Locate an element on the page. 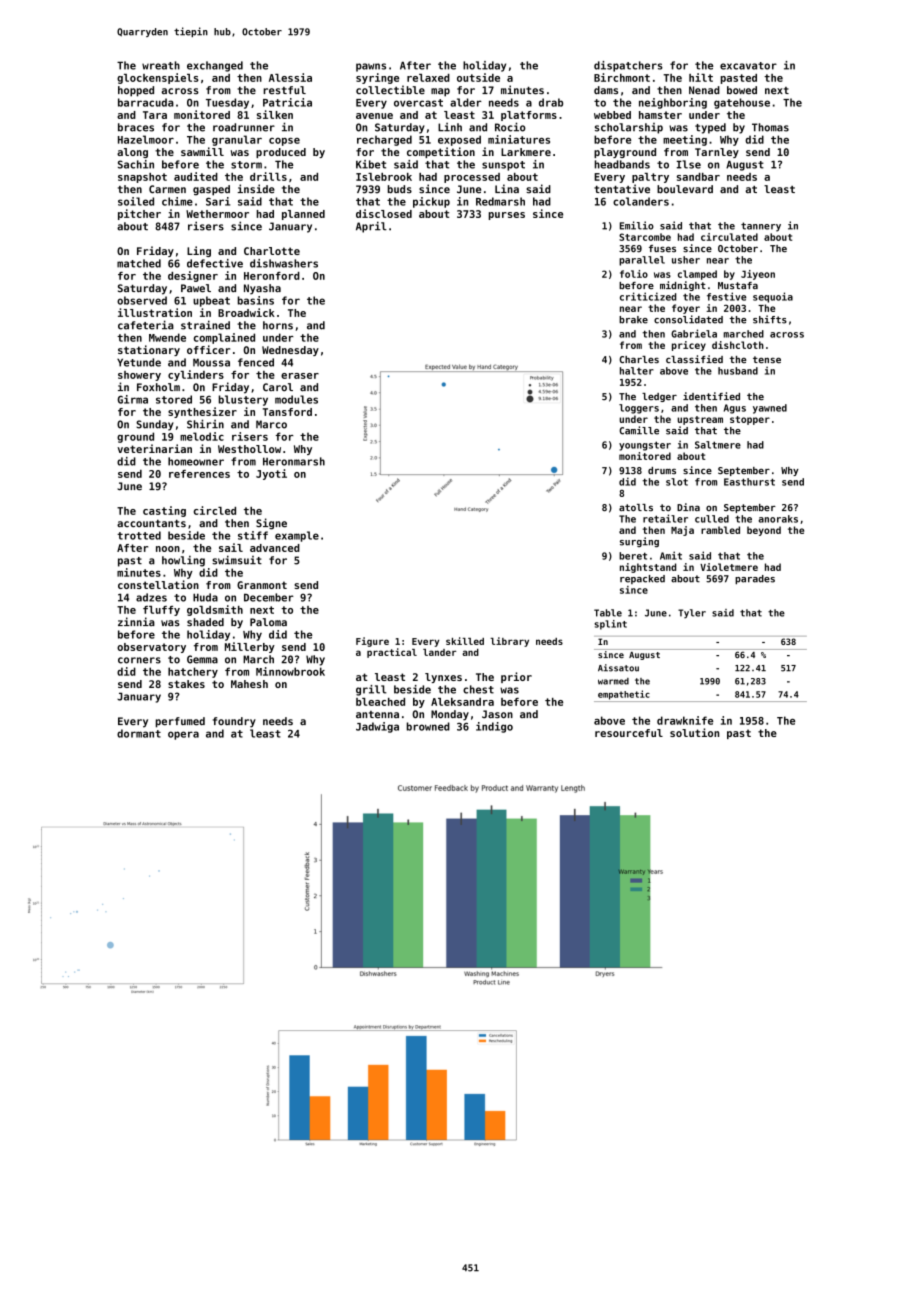  Millerby is located at coordinates (250, 647).
